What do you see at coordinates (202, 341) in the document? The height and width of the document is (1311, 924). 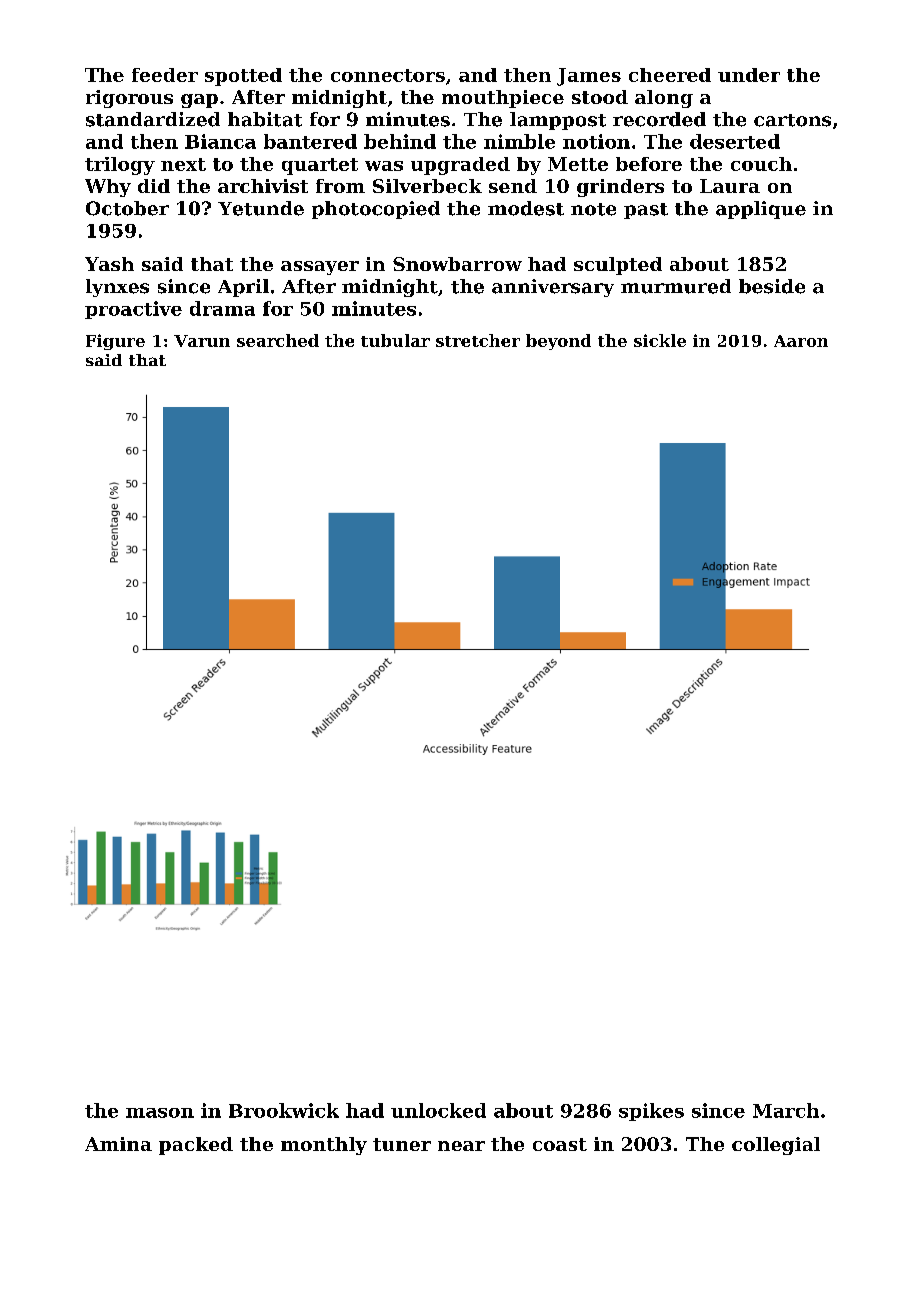 I see `Varun` at bounding box center [202, 341].
